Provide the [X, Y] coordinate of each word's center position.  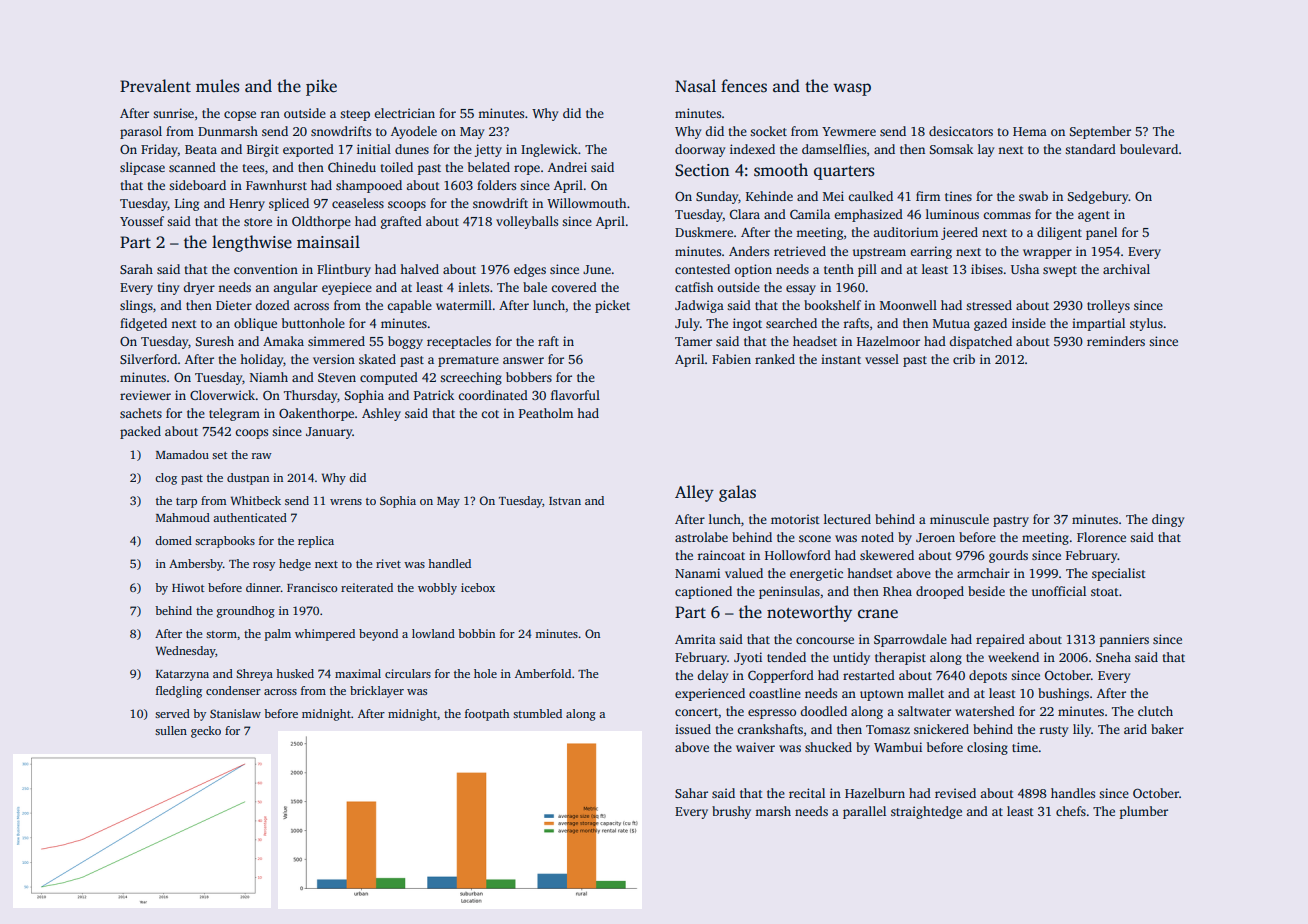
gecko [206, 732]
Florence [1101, 537]
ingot [747, 324]
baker [1167, 729]
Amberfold [543, 673]
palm [278, 635]
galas [737, 493]
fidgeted [143, 324]
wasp [852, 89]
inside [1029, 323]
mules [218, 86]
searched [791, 323]
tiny [168, 288]
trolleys [1108, 306]
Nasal [695, 86]
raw [262, 456]
